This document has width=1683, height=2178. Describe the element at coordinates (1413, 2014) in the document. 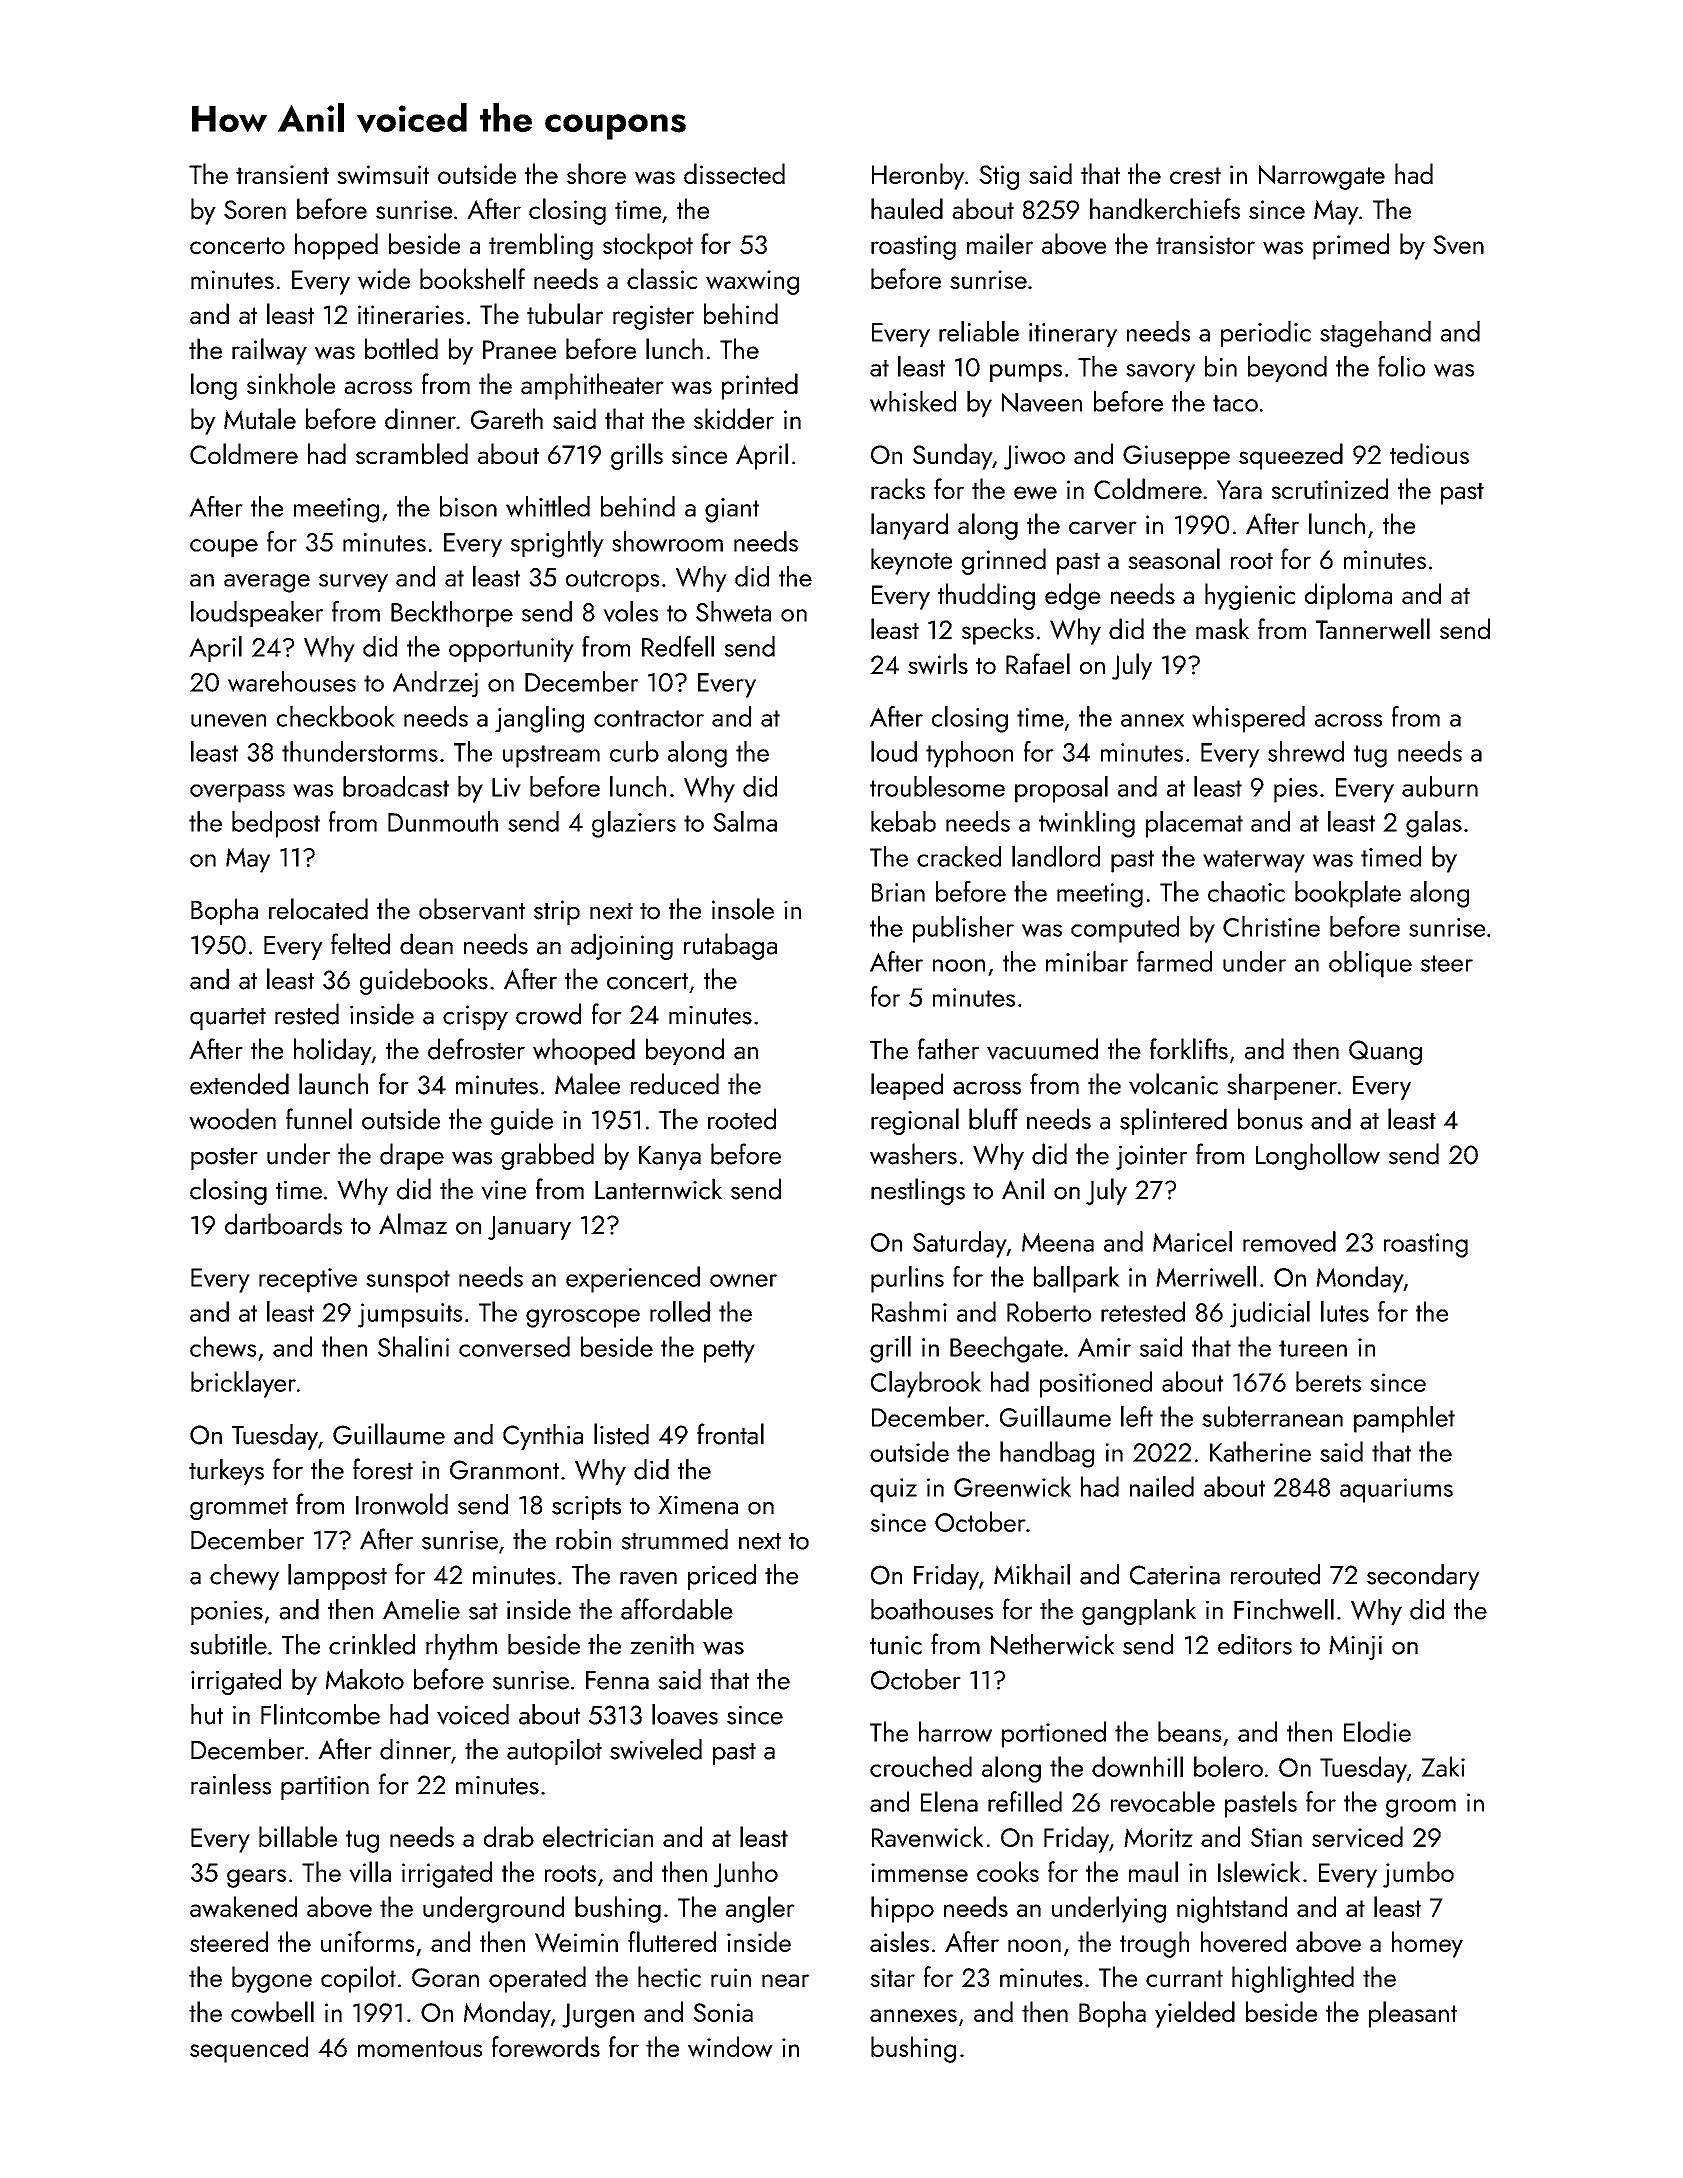

I see `pleasant` at that location.
